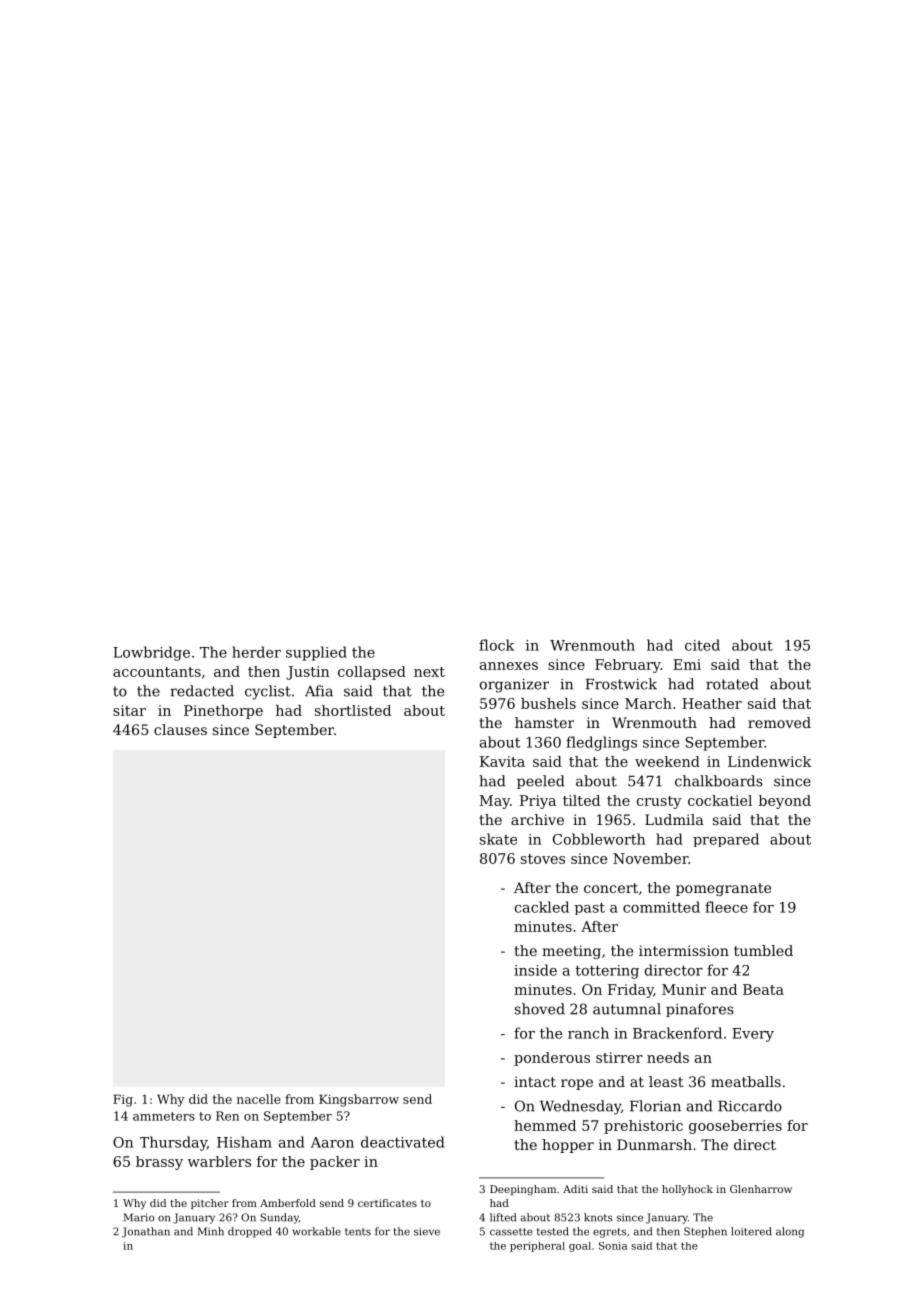 This page has height=1308, width=924. I want to click on cited, so click(702, 645).
